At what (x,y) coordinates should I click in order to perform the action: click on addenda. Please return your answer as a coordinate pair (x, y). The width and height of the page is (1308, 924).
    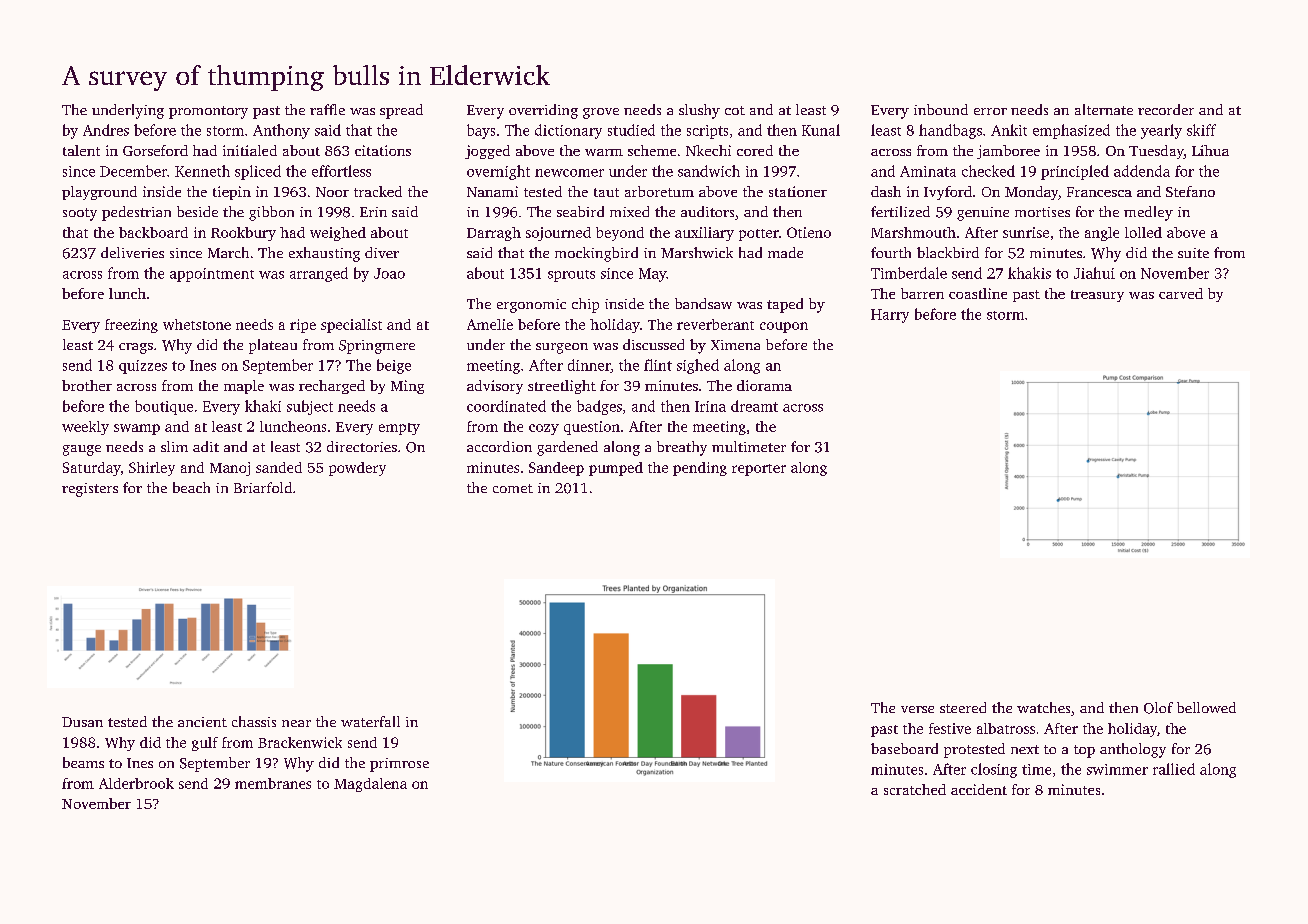
    Looking at the image, I should click on (1142, 171).
